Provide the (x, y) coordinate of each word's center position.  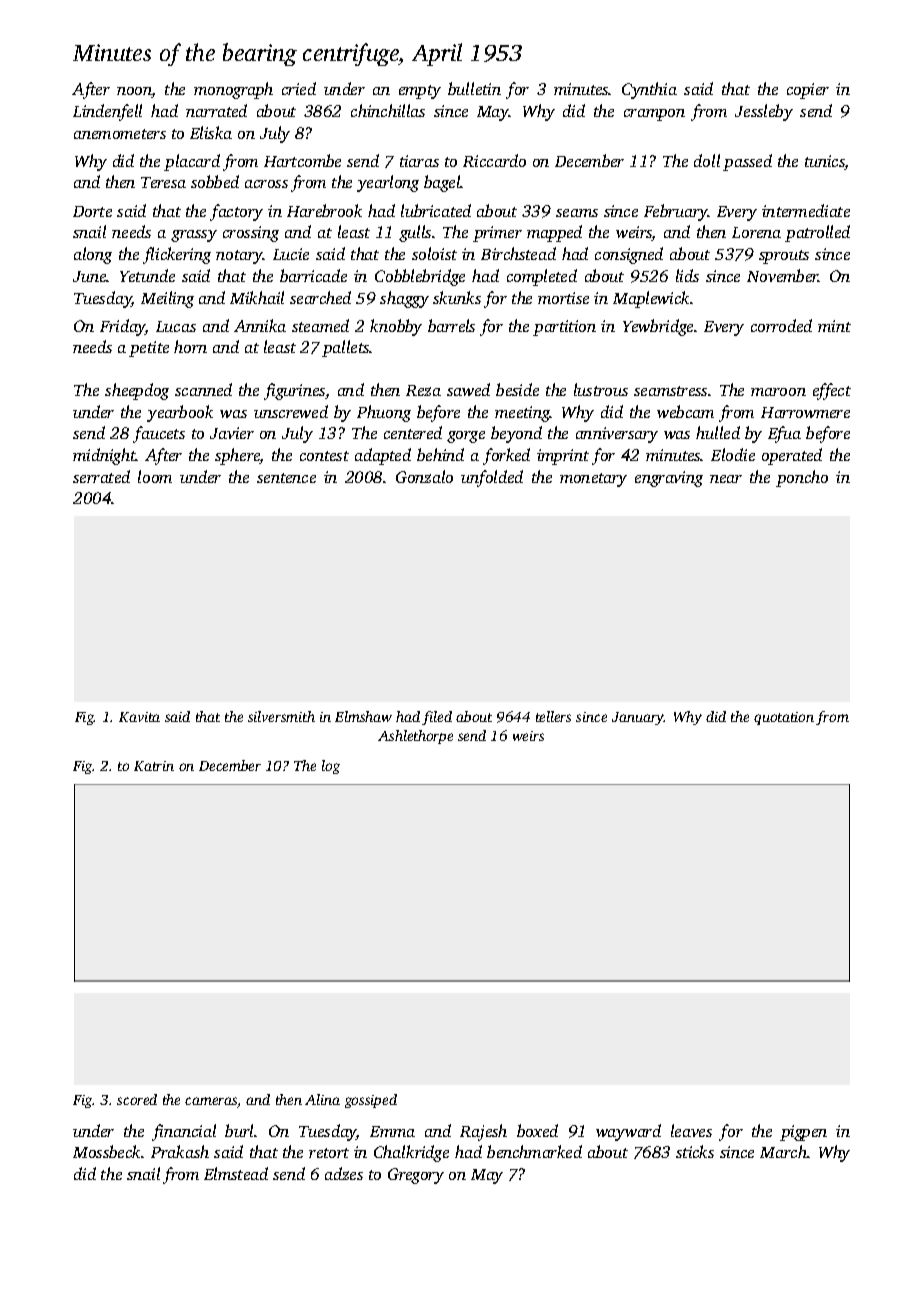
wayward (628, 1132)
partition (564, 328)
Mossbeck (106, 1151)
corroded (781, 325)
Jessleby (764, 112)
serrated (101, 476)
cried (299, 88)
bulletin (474, 88)
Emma (392, 1131)
